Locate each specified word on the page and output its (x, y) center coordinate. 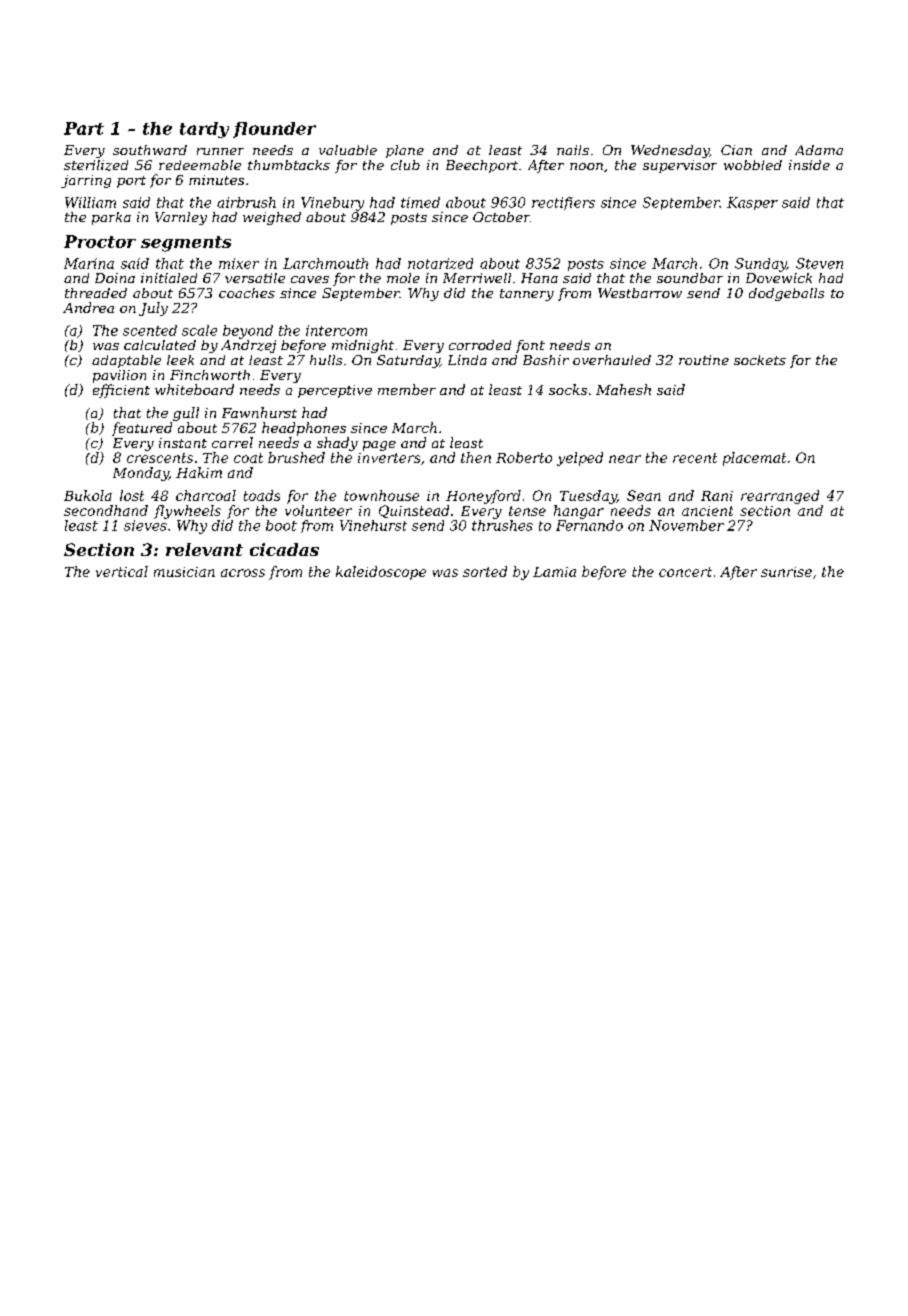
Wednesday (670, 151)
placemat (754, 459)
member (407, 389)
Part (84, 128)
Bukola (88, 495)
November (686, 525)
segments (186, 244)
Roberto (524, 457)
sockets (760, 360)
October (501, 217)
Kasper (752, 203)
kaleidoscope (381, 573)
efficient (121, 391)
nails (573, 150)
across (243, 573)
